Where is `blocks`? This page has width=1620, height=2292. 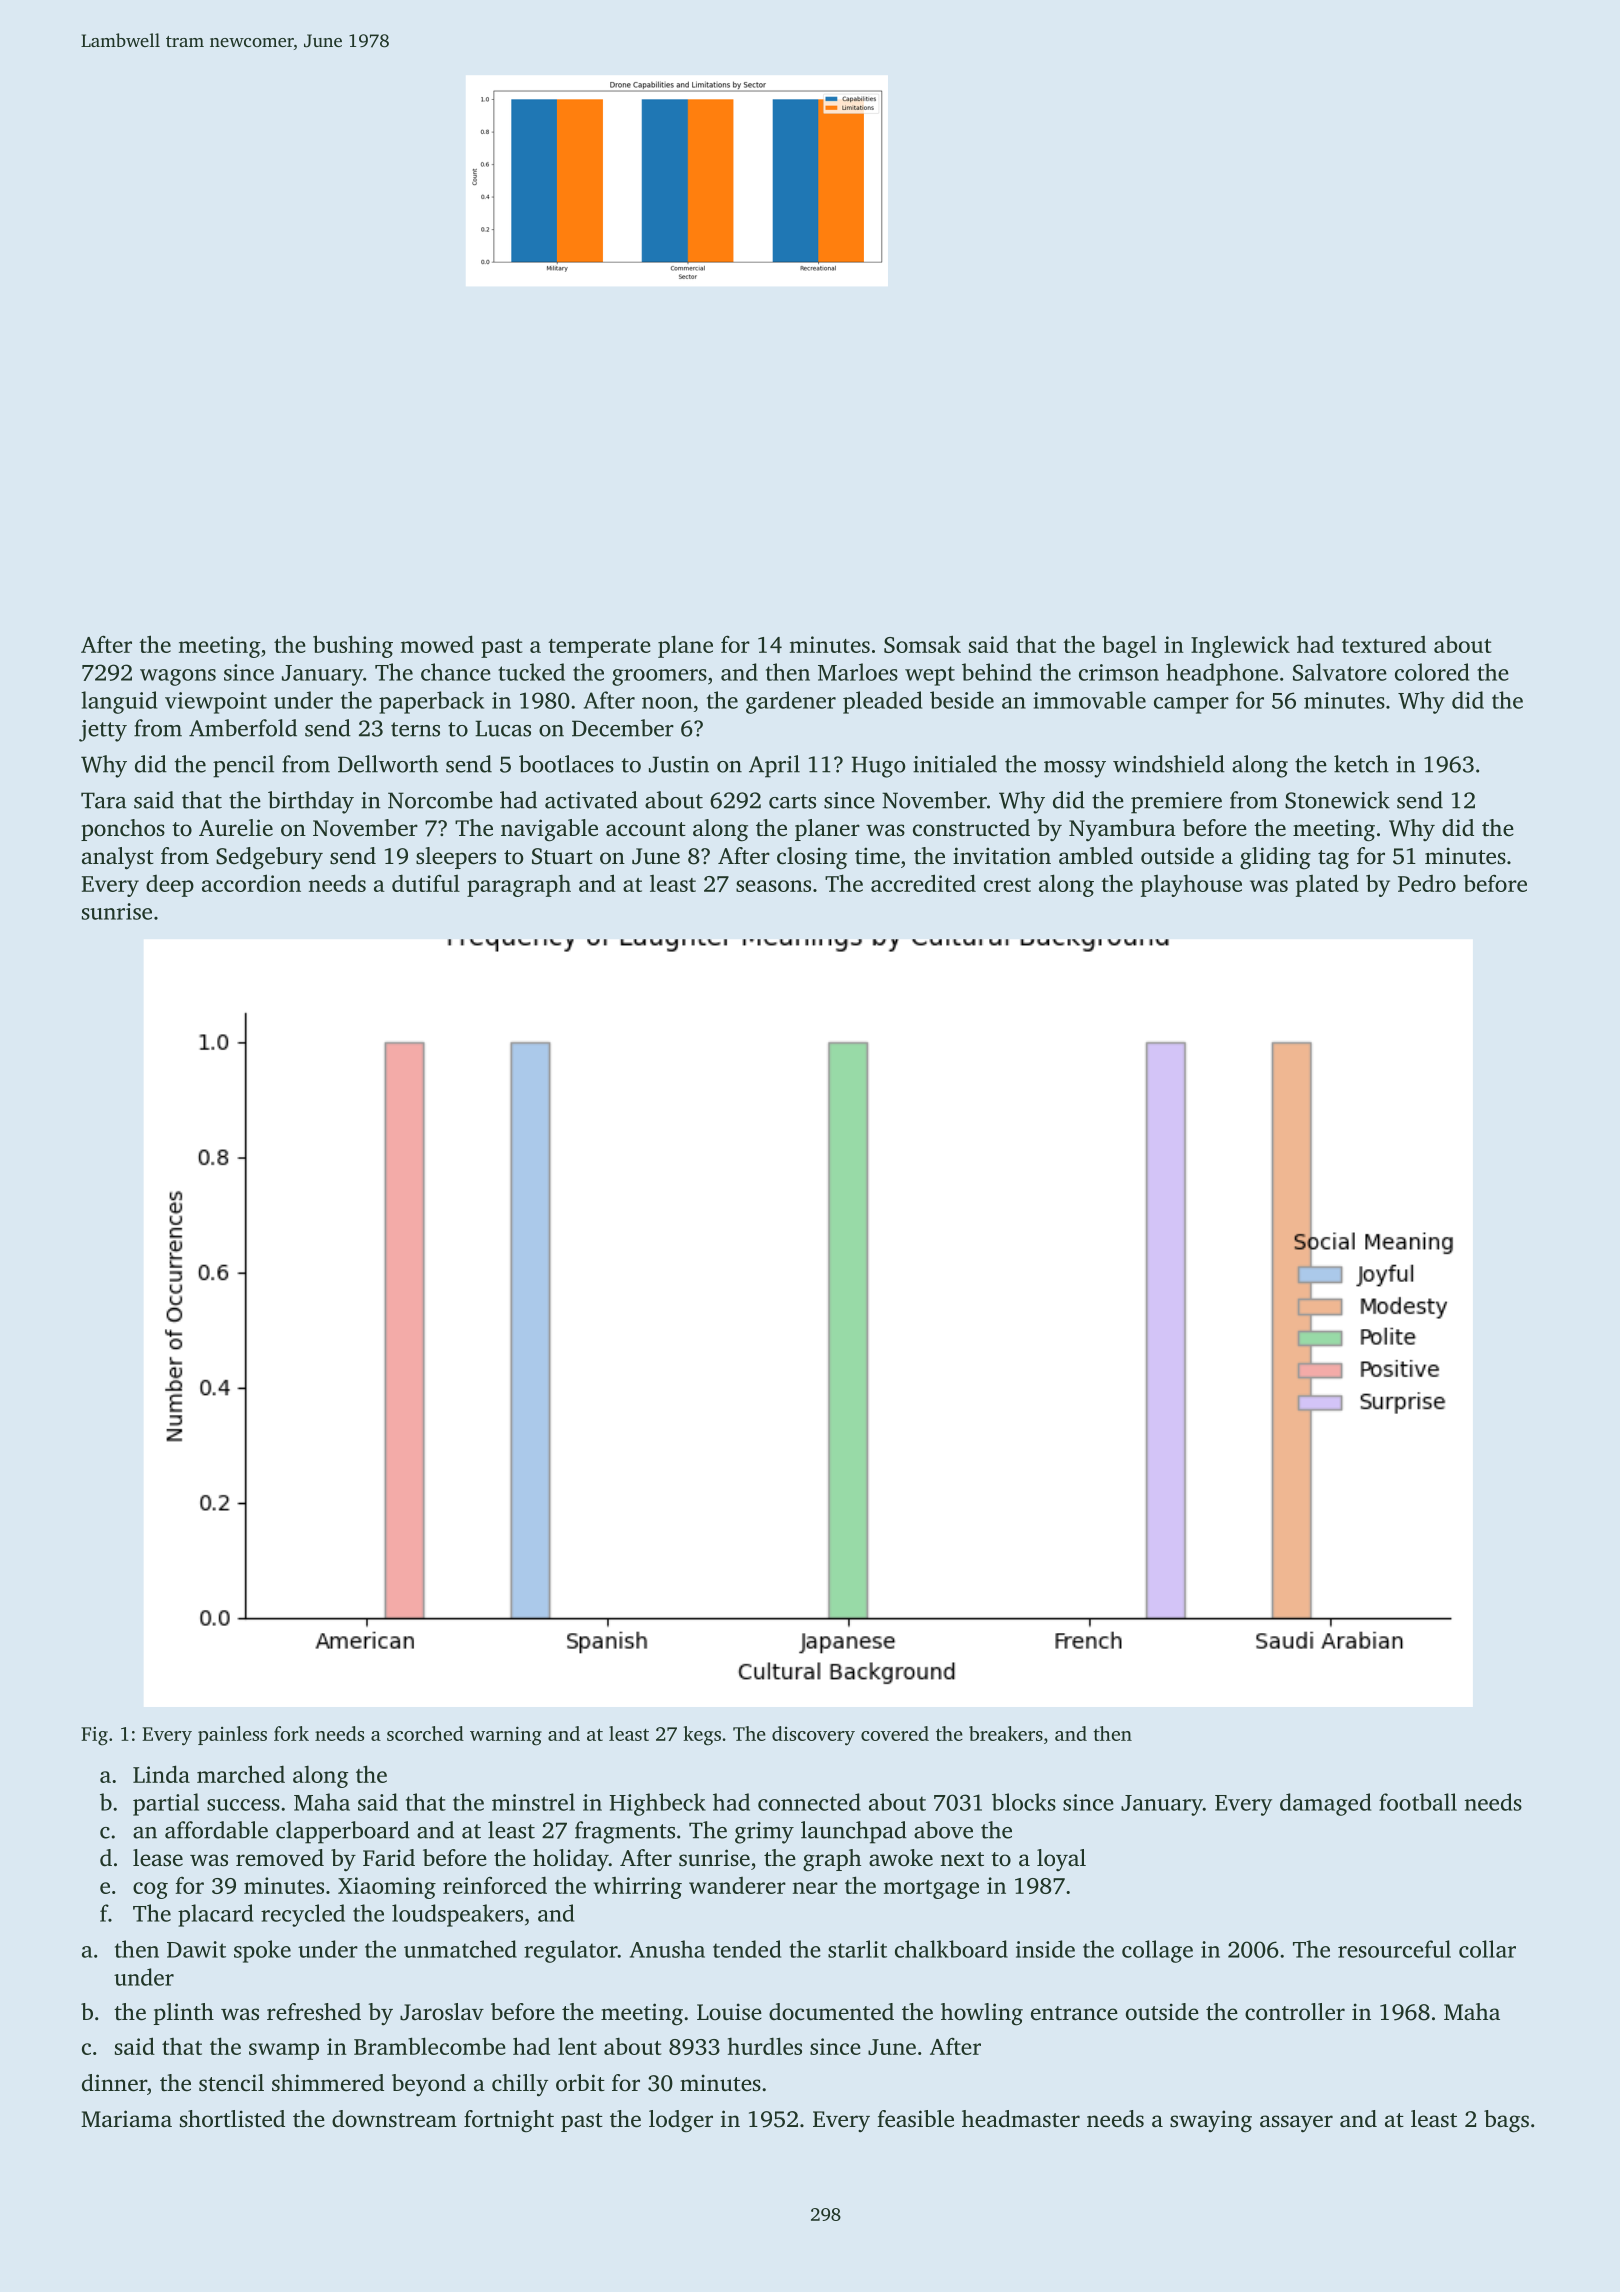 blocks is located at coordinates (1024, 1802).
